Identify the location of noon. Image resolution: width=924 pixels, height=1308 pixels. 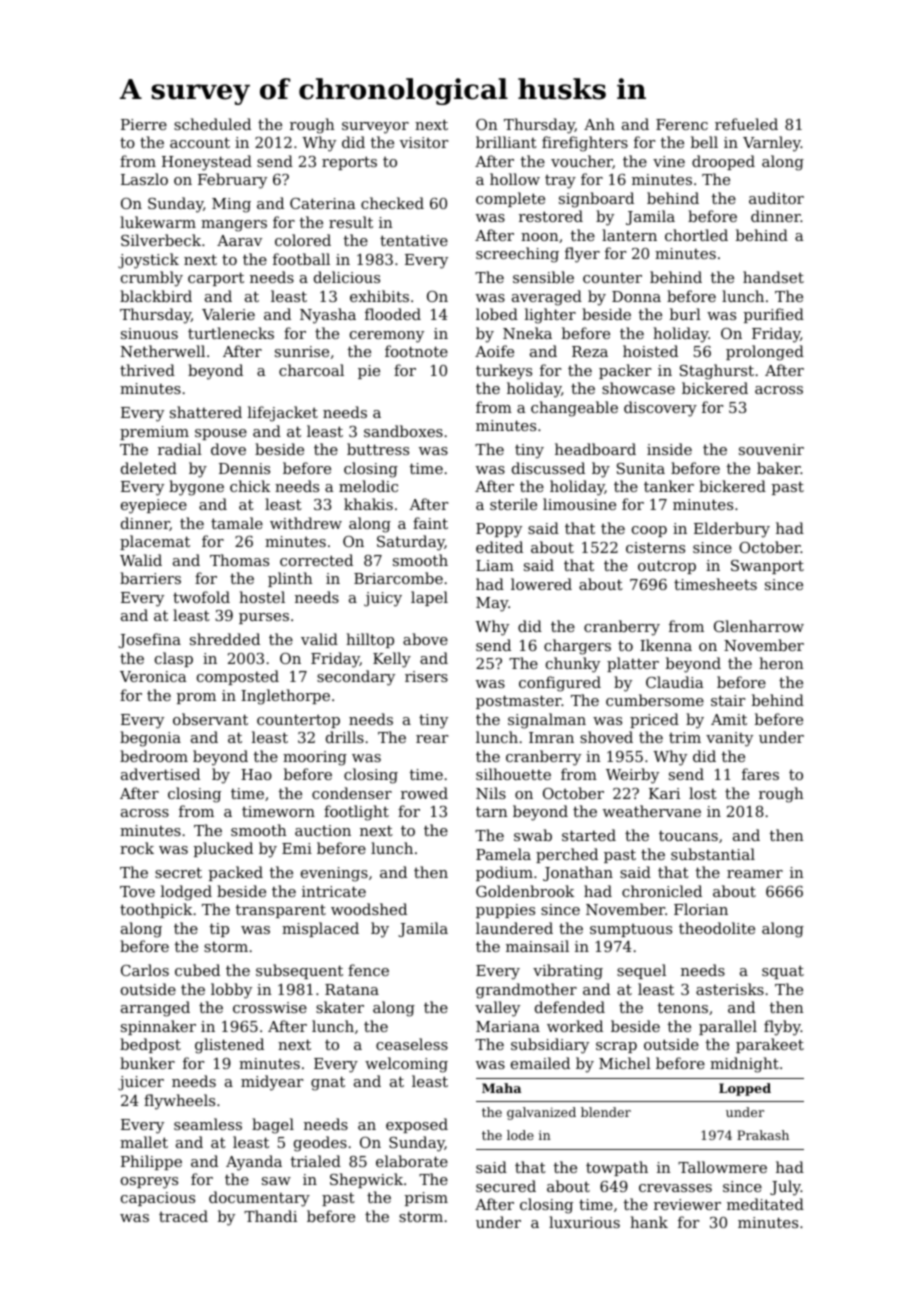
(540, 237).
